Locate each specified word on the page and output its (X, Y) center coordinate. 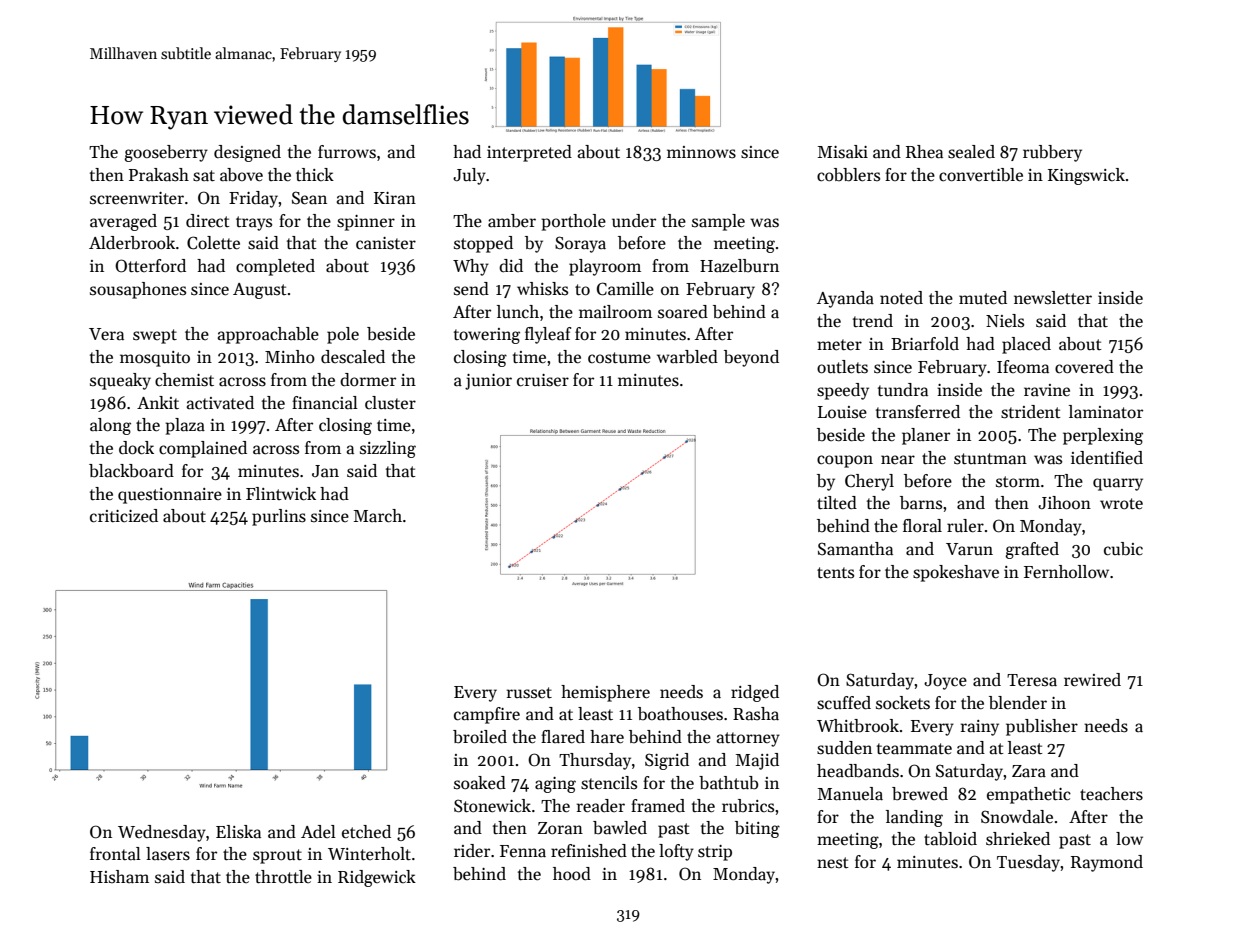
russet (529, 693)
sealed (971, 152)
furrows (347, 152)
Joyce (945, 682)
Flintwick (281, 494)
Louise (842, 412)
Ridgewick (377, 878)
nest (833, 863)
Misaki (843, 152)
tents (835, 573)
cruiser (543, 380)
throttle (283, 877)
